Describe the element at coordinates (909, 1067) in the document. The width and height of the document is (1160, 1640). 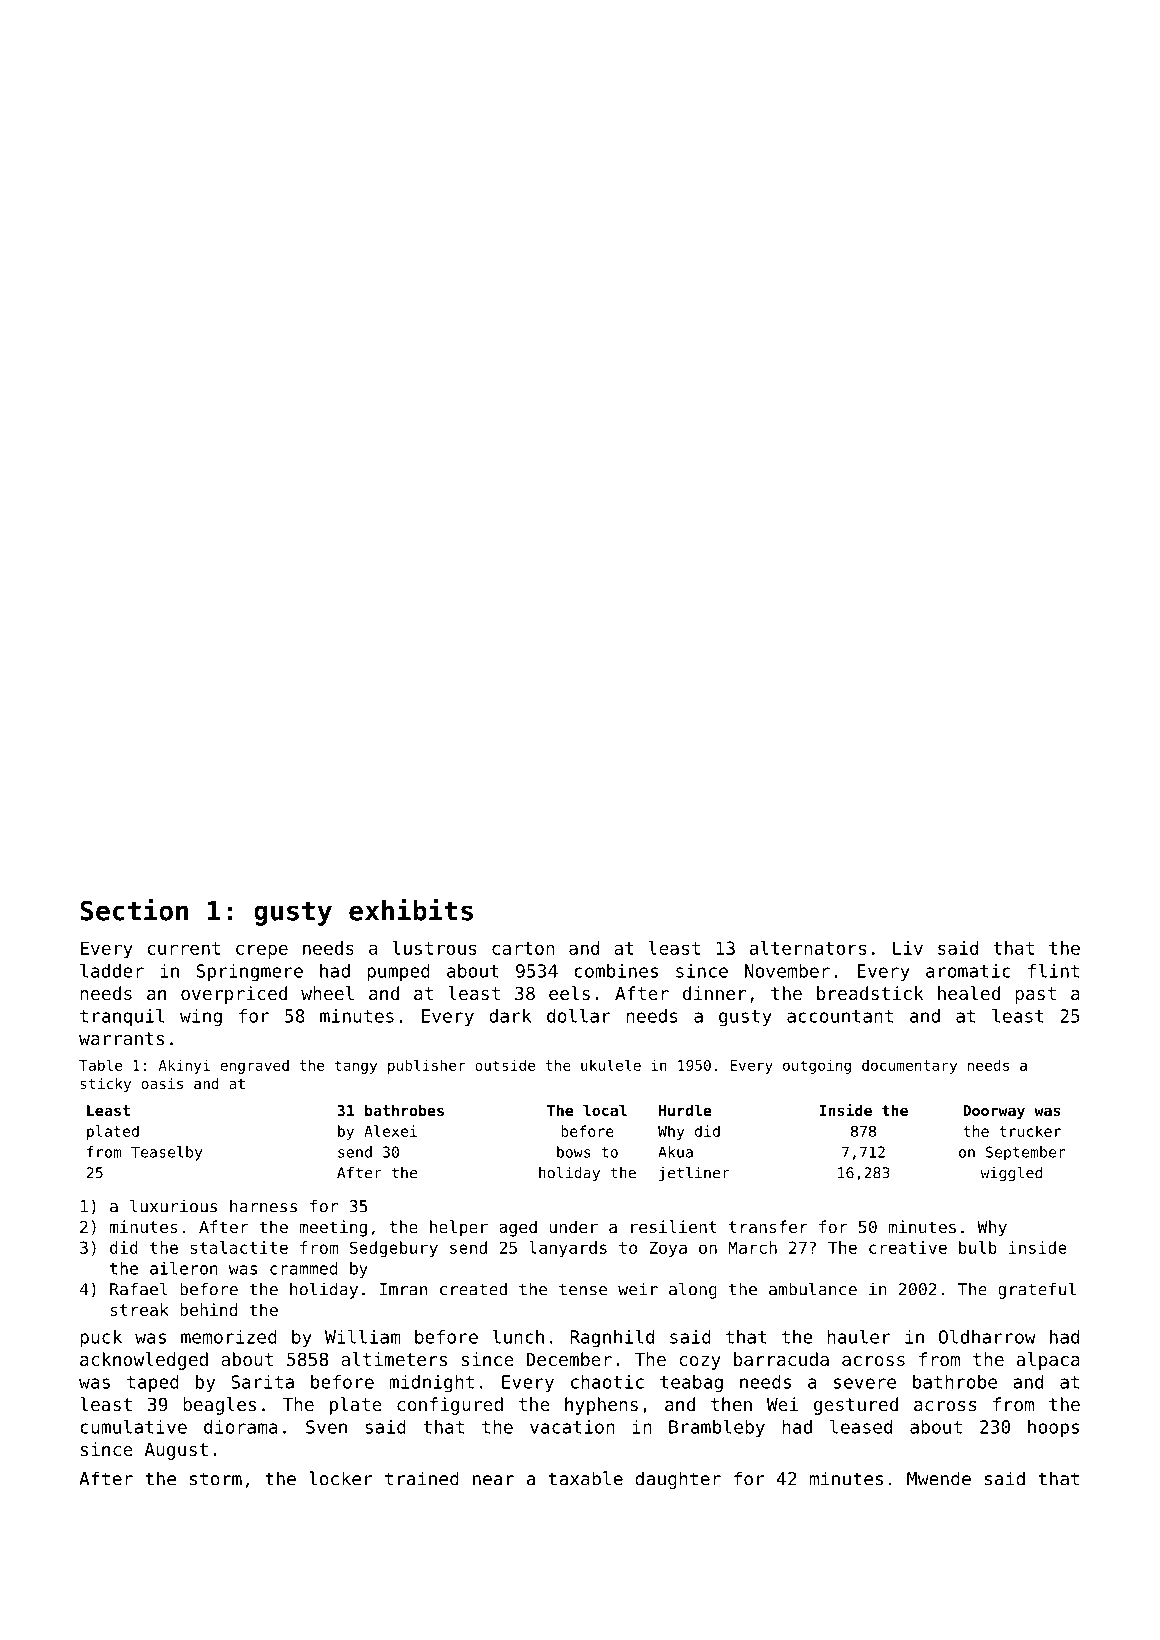
I see `documentary` at that location.
